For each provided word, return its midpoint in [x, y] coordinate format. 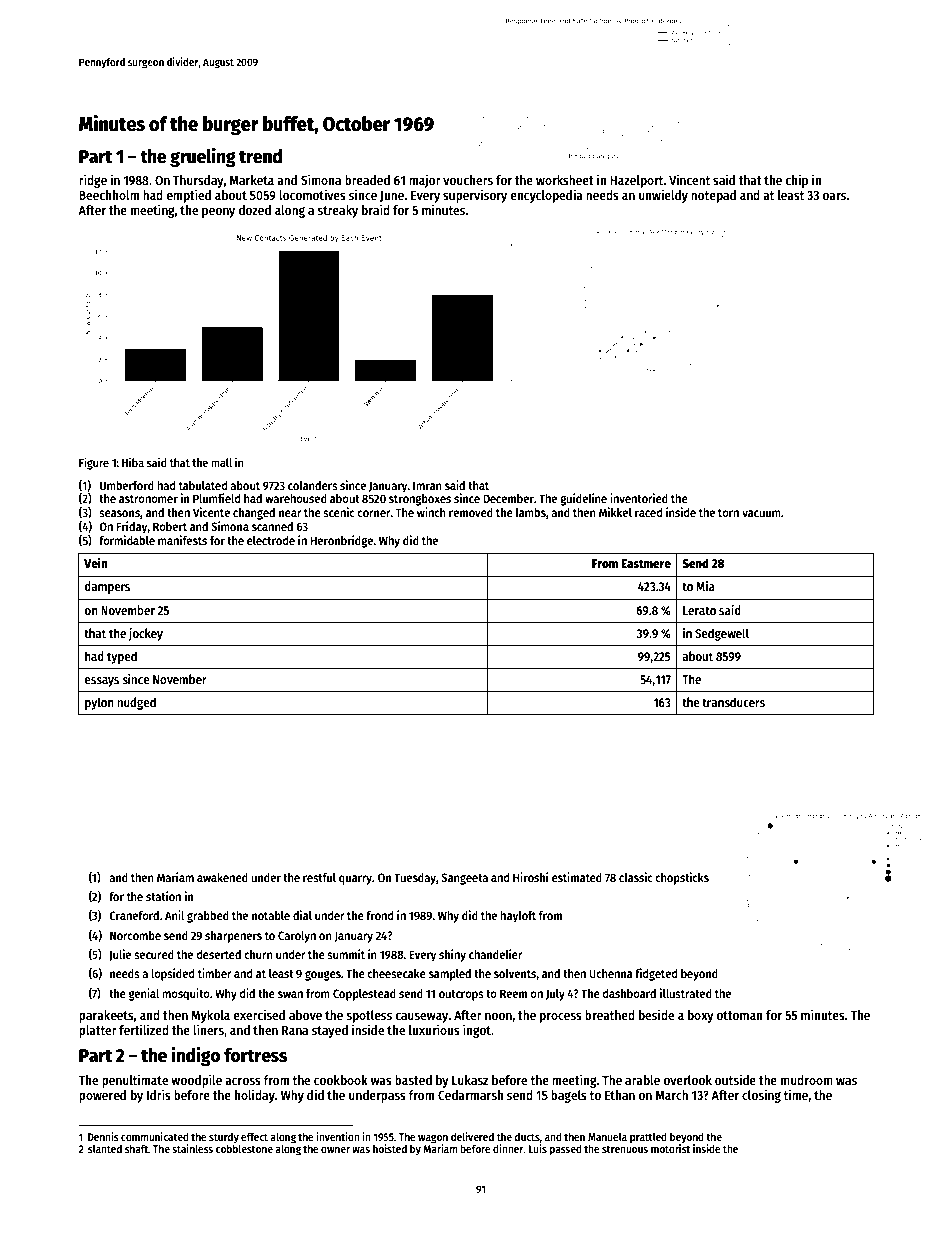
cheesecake [396, 973]
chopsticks [682, 878]
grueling [203, 157]
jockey [146, 634]
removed [471, 512]
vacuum [761, 513]
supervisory [475, 196]
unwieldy [663, 196]
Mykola [210, 1016]
